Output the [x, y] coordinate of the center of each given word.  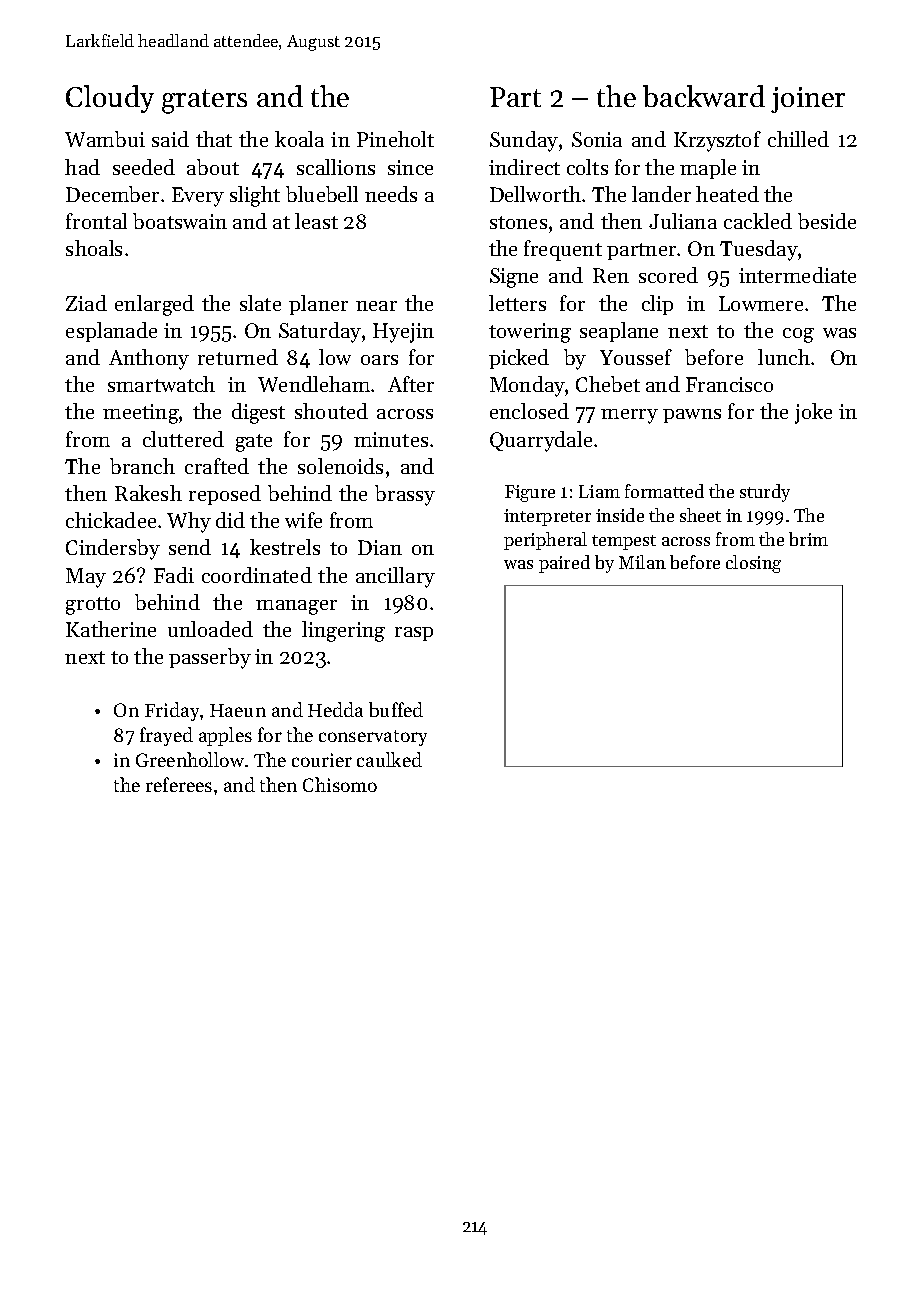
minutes [391, 439]
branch [142, 466]
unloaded [210, 629]
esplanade [111, 332]
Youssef [636, 357]
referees [179, 784]
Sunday [524, 141]
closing [753, 564]
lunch [784, 357]
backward [704, 96]
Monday [528, 386]
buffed [396, 709]
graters [204, 101]
